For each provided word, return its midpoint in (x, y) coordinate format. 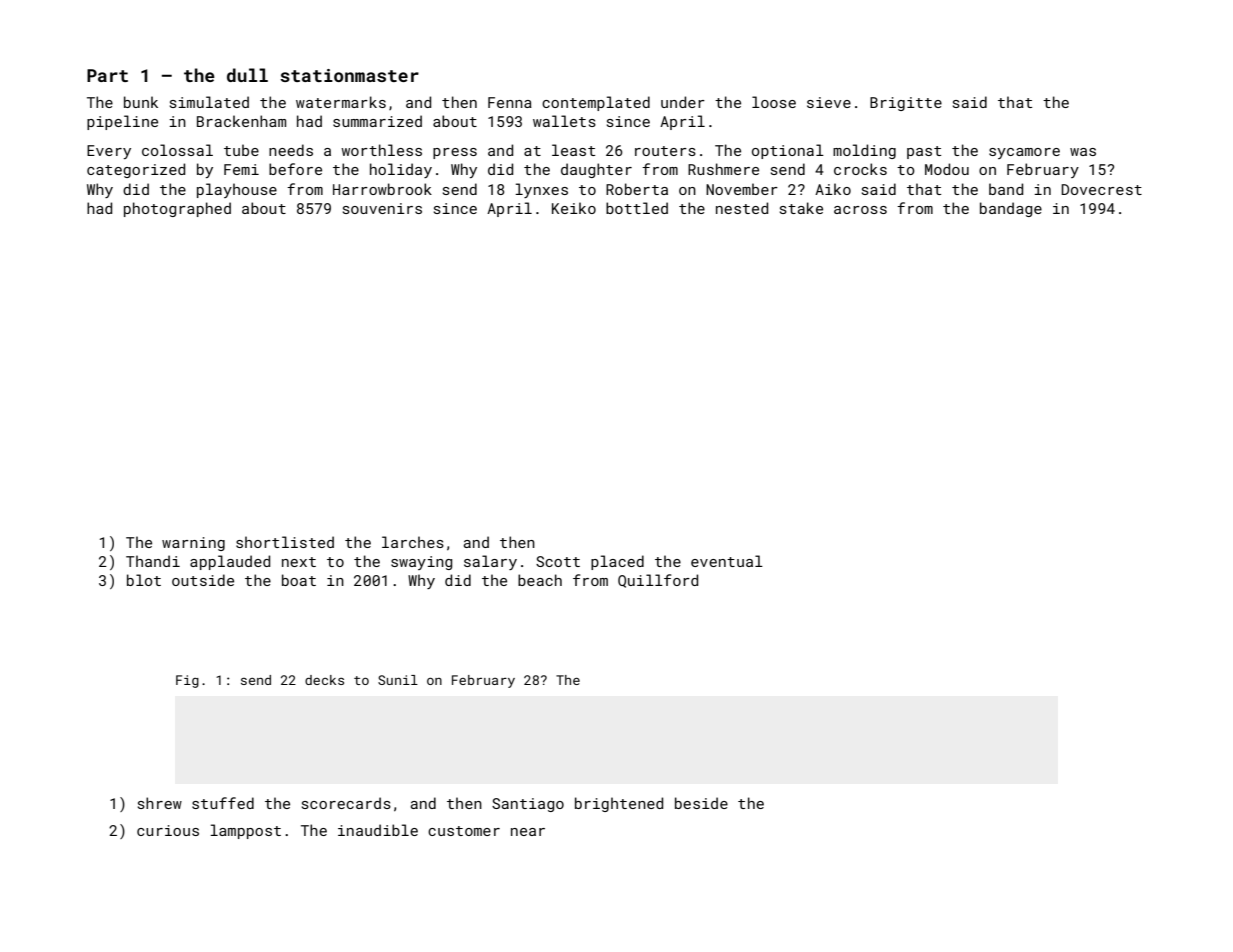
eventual (727, 561)
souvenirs (382, 208)
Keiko (574, 208)
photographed (177, 209)
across (860, 210)
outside (203, 580)
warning (193, 544)
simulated (209, 102)
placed (617, 562)
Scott (558, 561)
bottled (637, 208)
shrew (160, 803)
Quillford (658, 581)
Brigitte (906, 104)
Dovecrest (1101, 189)
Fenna (510, 102)
